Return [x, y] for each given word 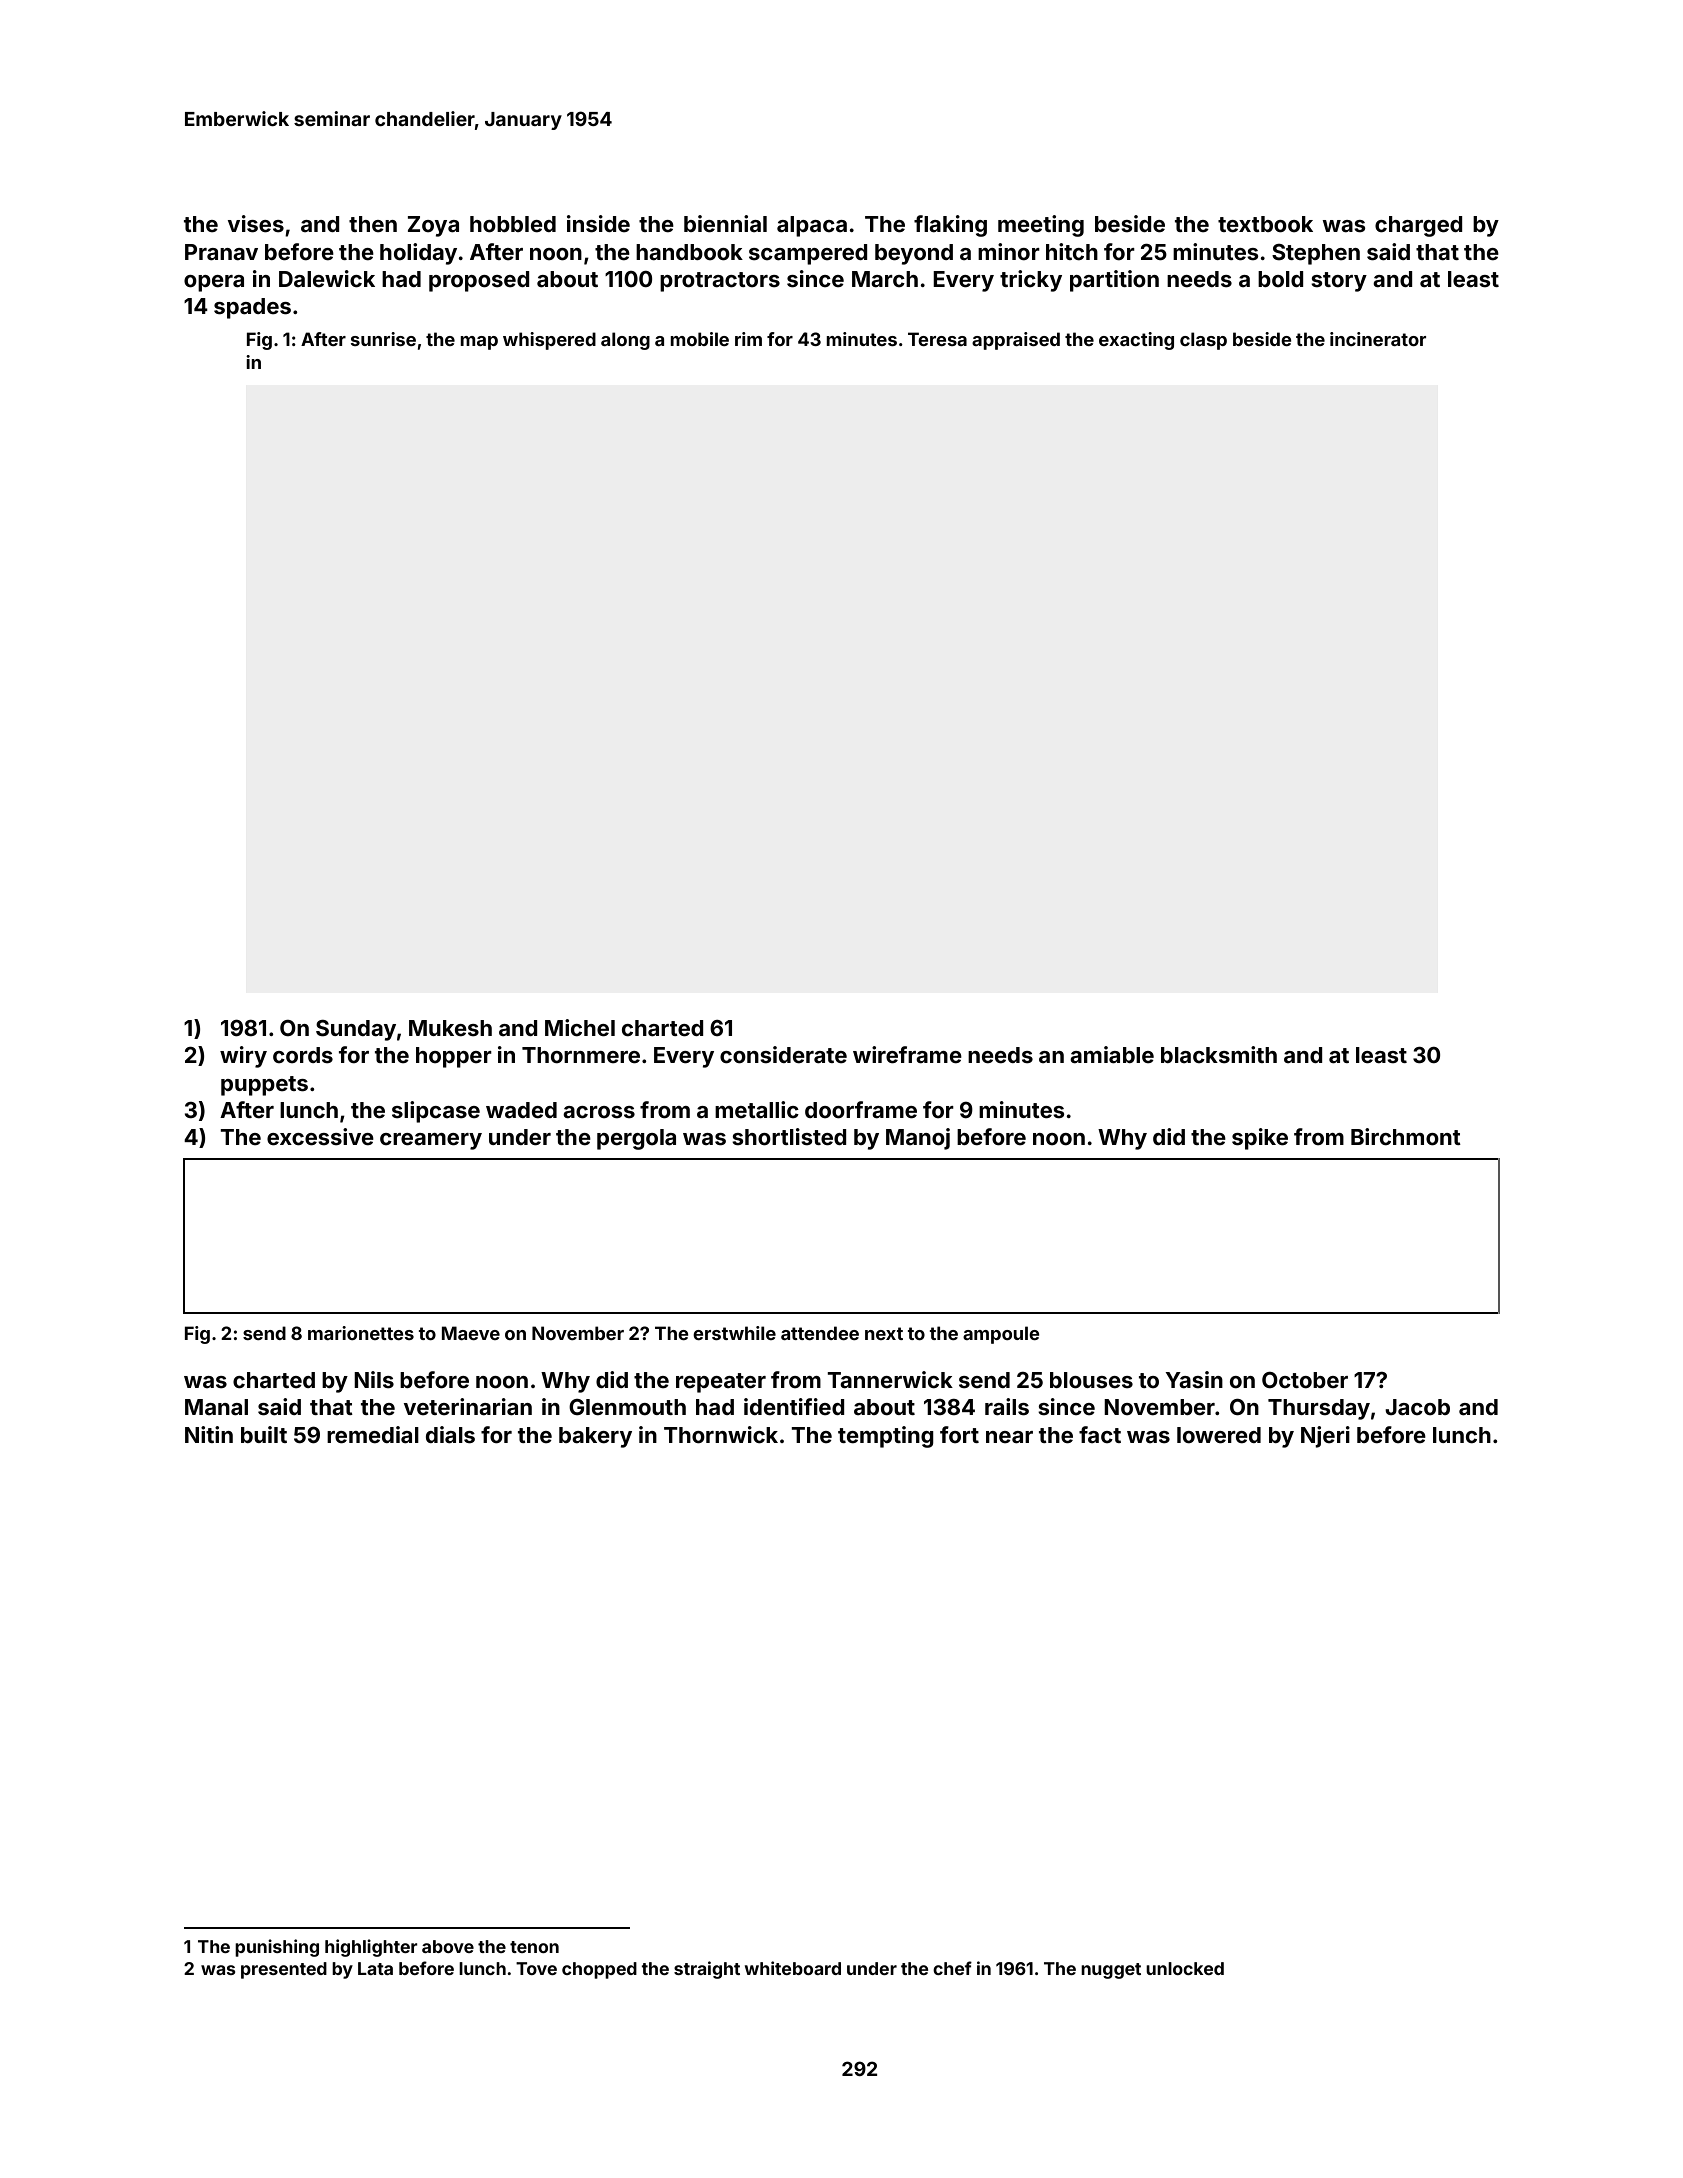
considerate [783, 1054]
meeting [1041, 226]
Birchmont [1406, 1136]
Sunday [356, 1030]
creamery [431, 1141]
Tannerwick [890, 1379]
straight [707, 1970]
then [373, 224]
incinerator [1378, 339]
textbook [1265, 224]
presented [284, 1970]
